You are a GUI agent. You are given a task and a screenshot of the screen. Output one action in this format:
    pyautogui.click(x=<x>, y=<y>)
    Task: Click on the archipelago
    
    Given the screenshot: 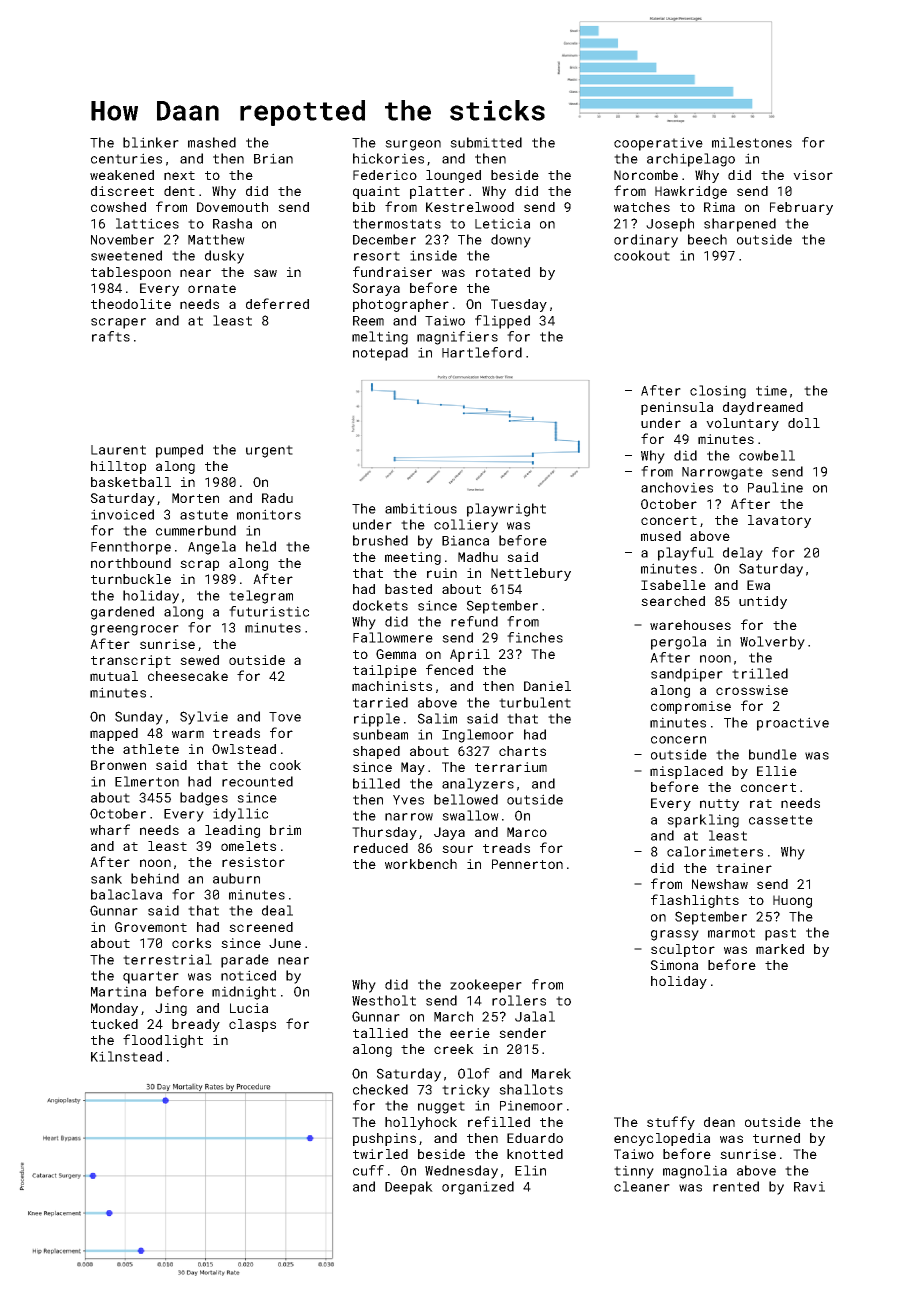 What is the action you would take?
    pyautogui.click(x=691, y=160)
